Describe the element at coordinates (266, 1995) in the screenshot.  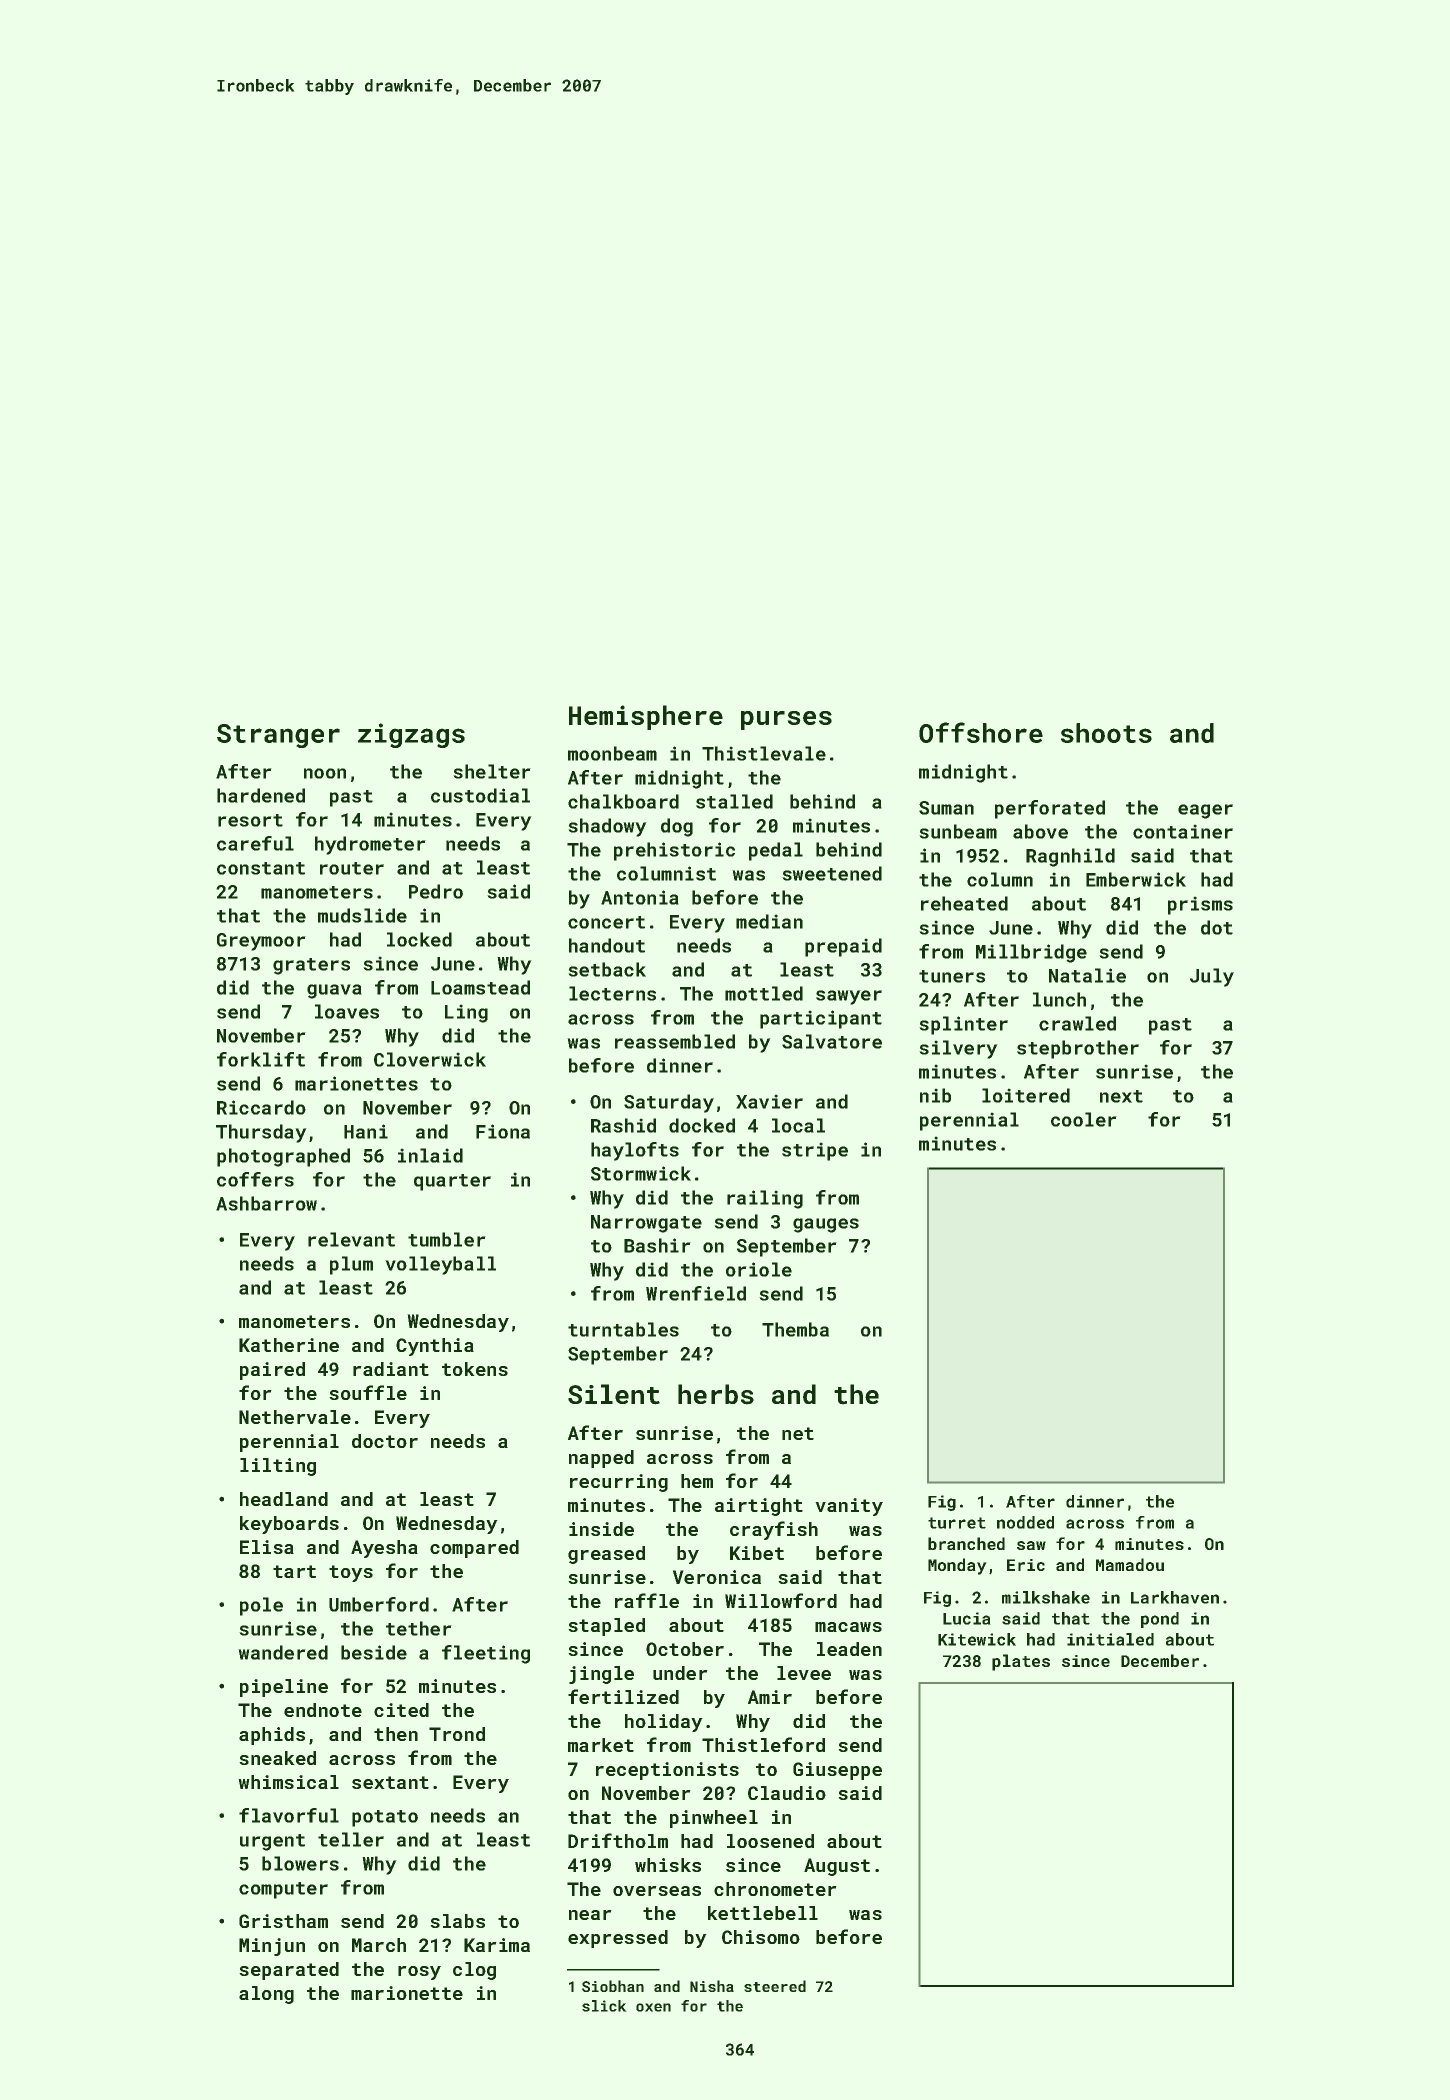
I see `along` at that location.
